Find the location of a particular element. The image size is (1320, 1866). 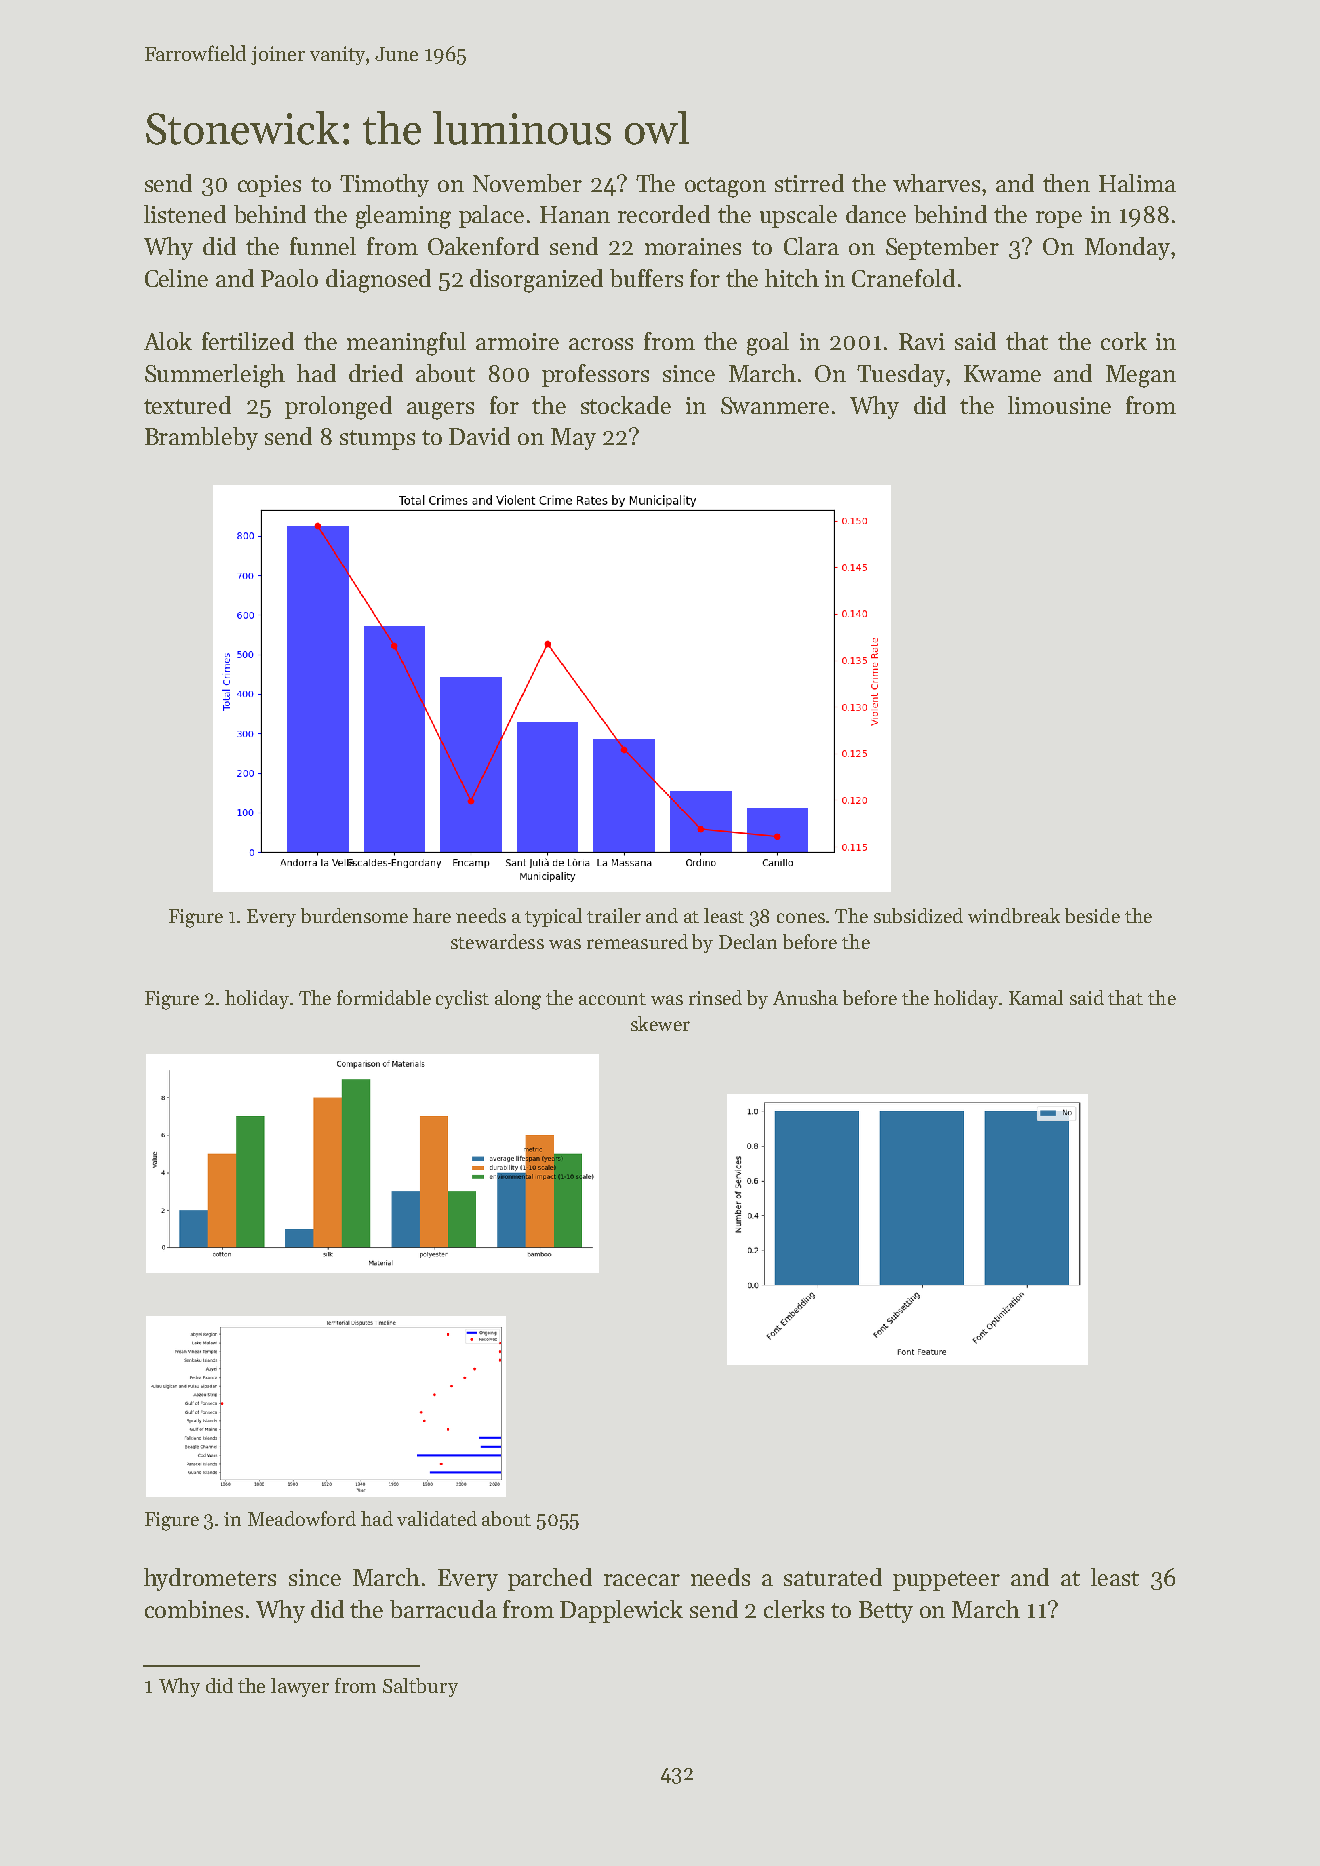

copies is located at coordinates (269, 186).
